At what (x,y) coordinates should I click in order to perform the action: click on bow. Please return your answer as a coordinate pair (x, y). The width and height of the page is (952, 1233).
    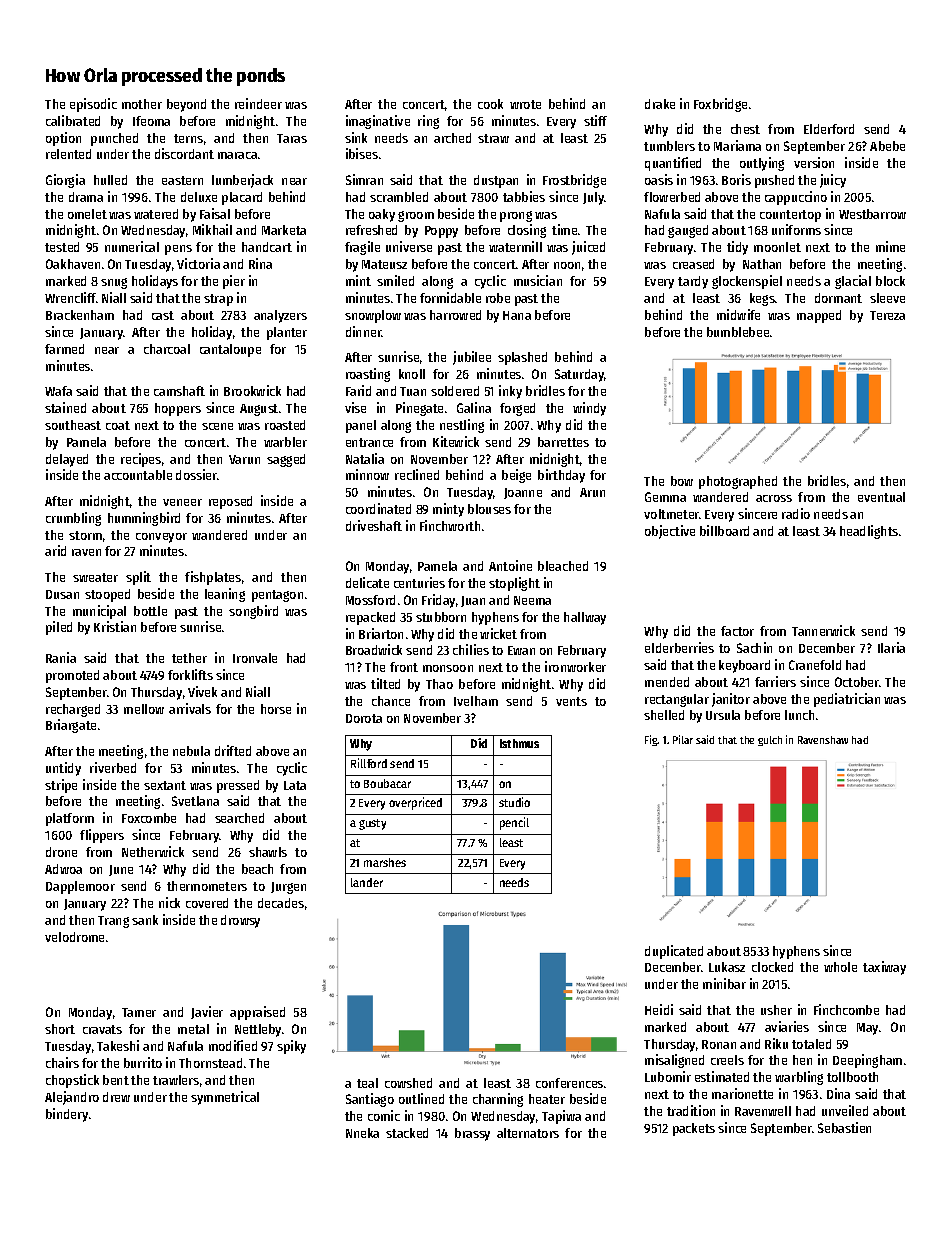
    Looking at the image, I should click on (682, 481).
